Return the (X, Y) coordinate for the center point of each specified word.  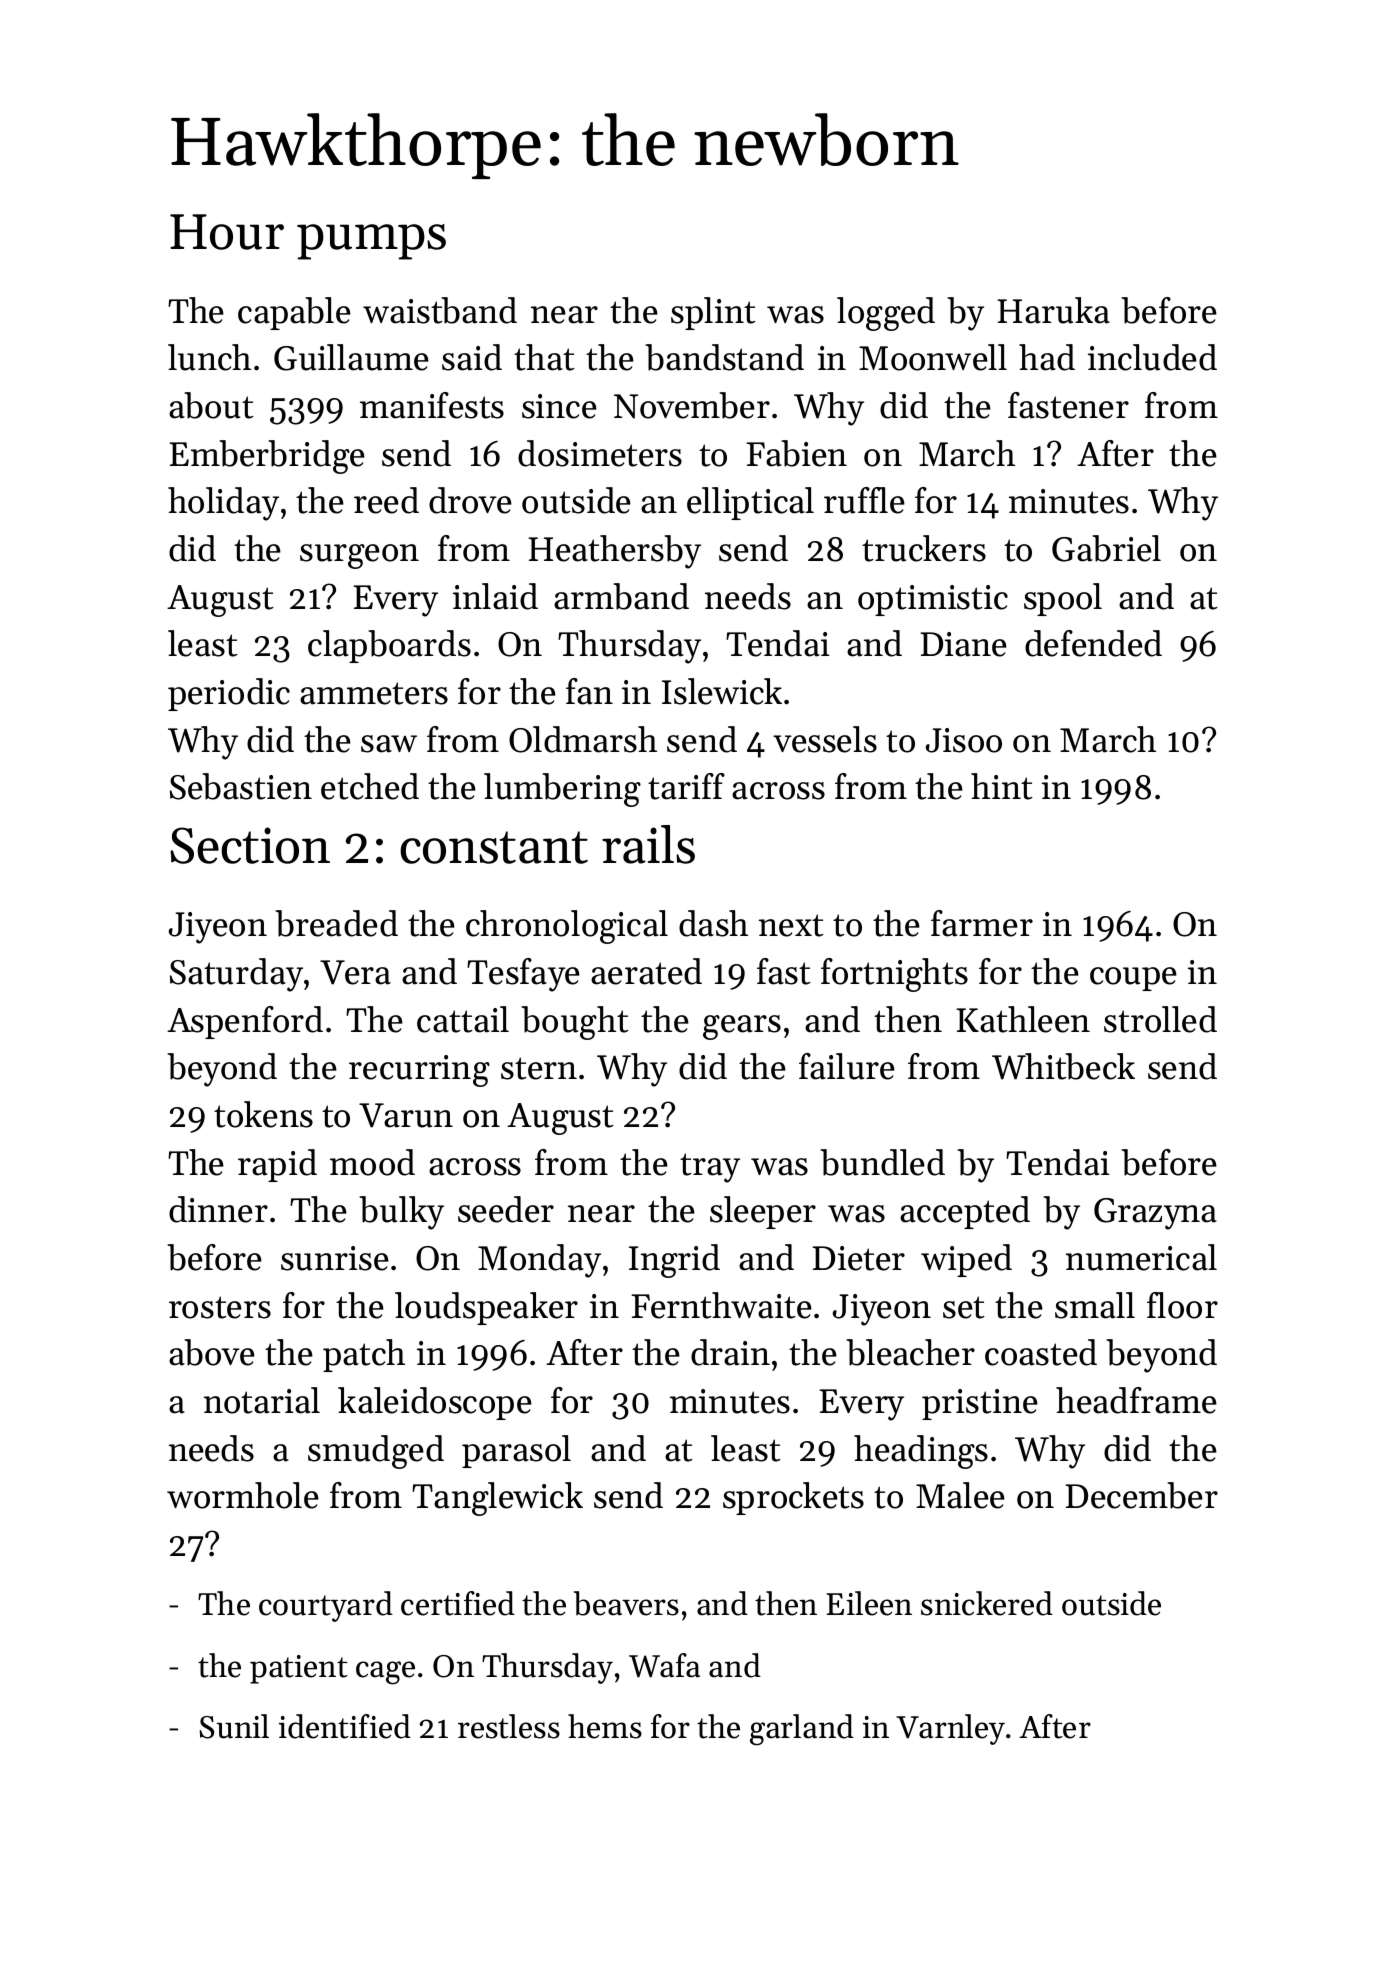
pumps (371, 242)
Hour (227, 232)
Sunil (234, 1726)
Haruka (1053, 310)
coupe (1133, 979)
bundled (882, 1162)
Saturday (236, 975)
